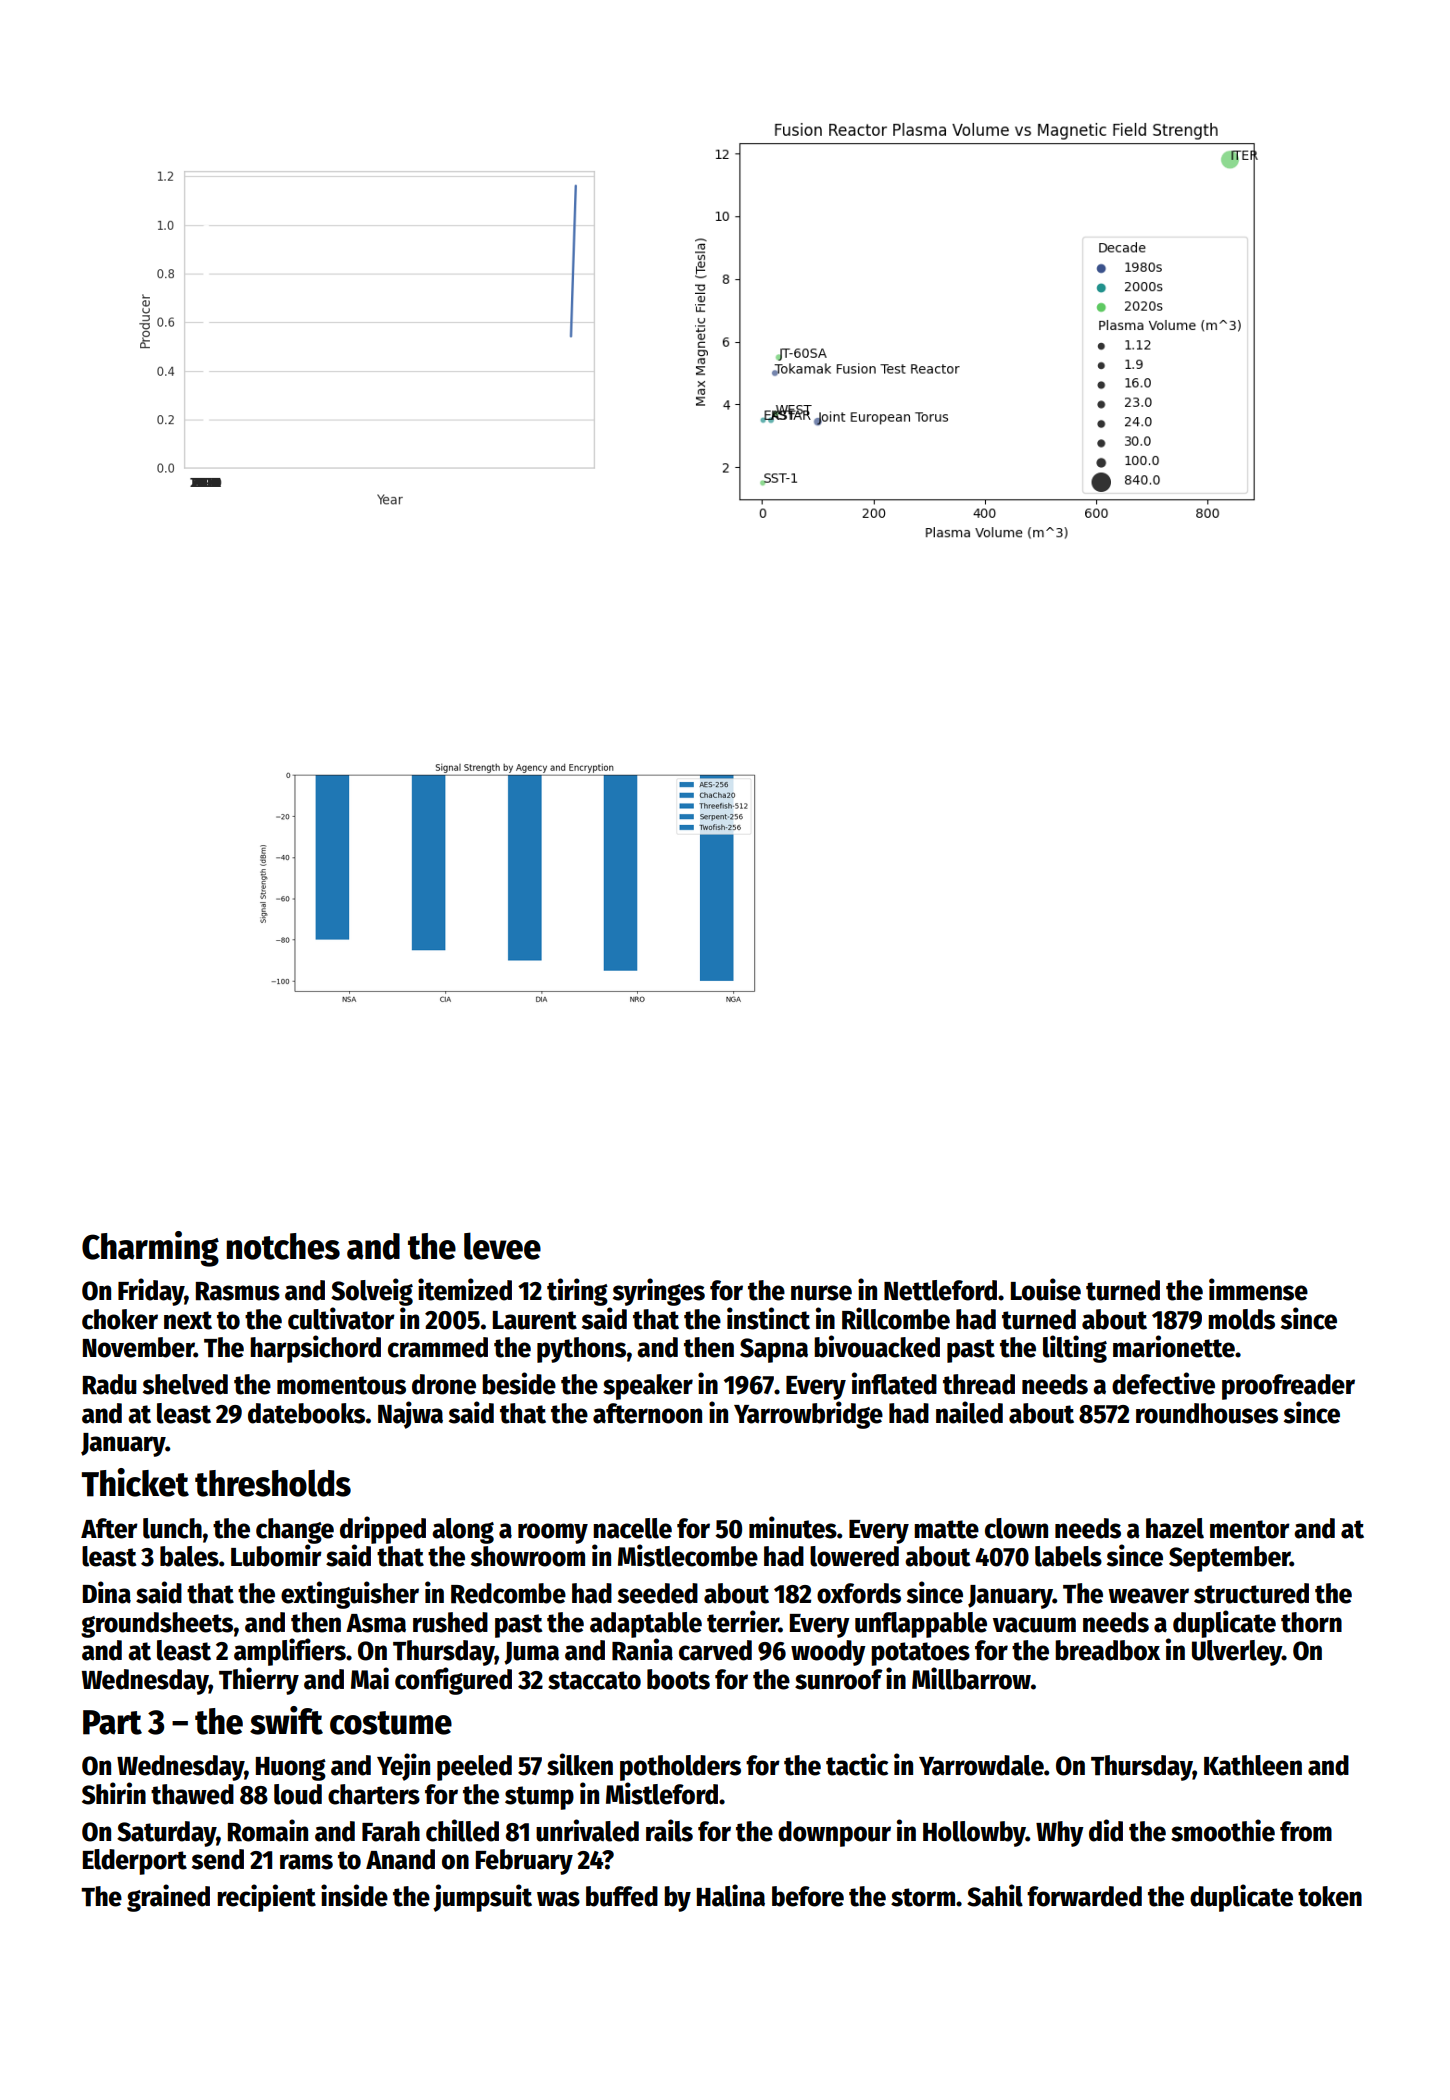 The width and height of the image is (1450, 2100). Describe the element at coordinates (135, 1862) in the image. I see `Elderport` at that location.
